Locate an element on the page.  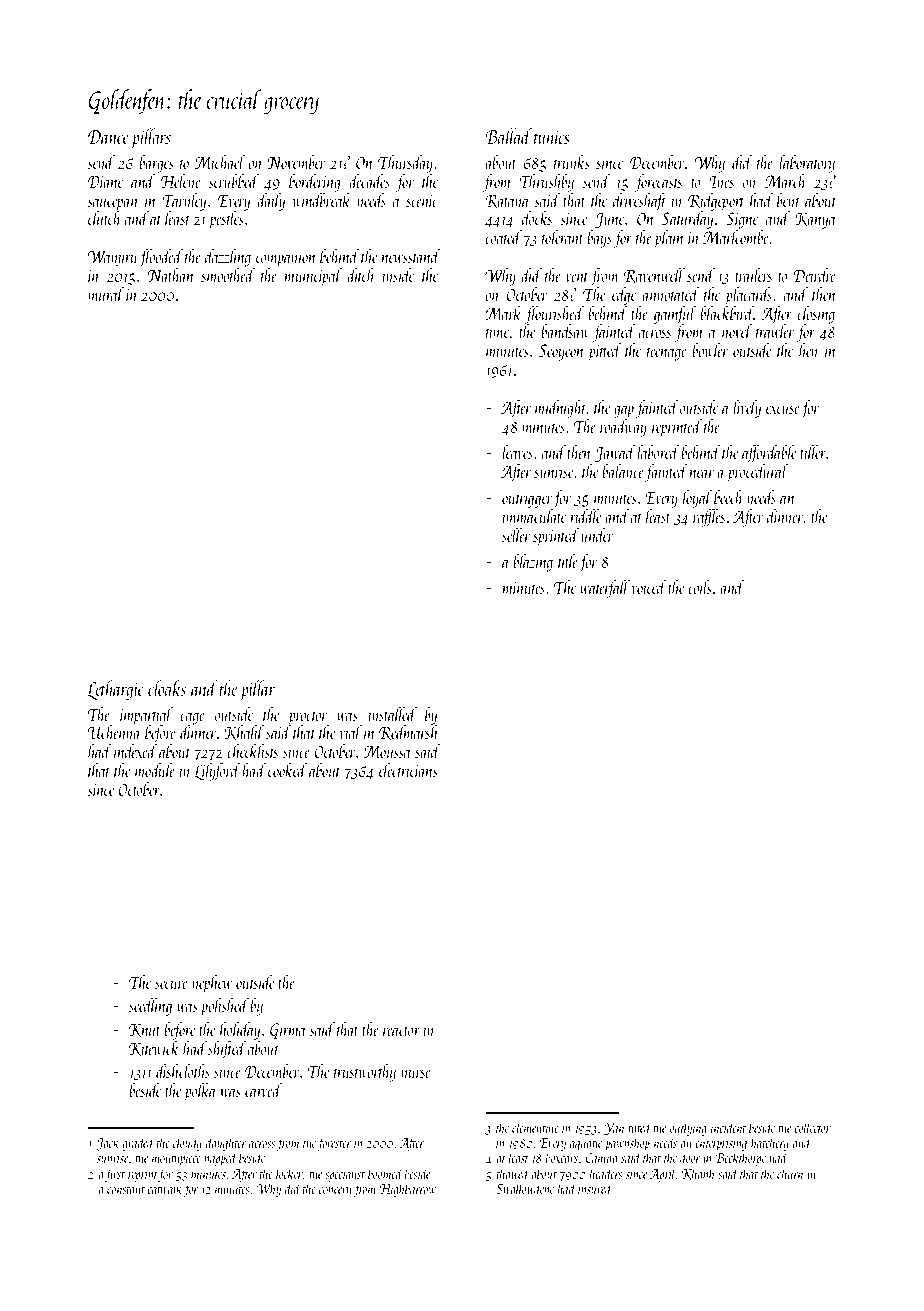
installed is located at coordinates (392, 714).
